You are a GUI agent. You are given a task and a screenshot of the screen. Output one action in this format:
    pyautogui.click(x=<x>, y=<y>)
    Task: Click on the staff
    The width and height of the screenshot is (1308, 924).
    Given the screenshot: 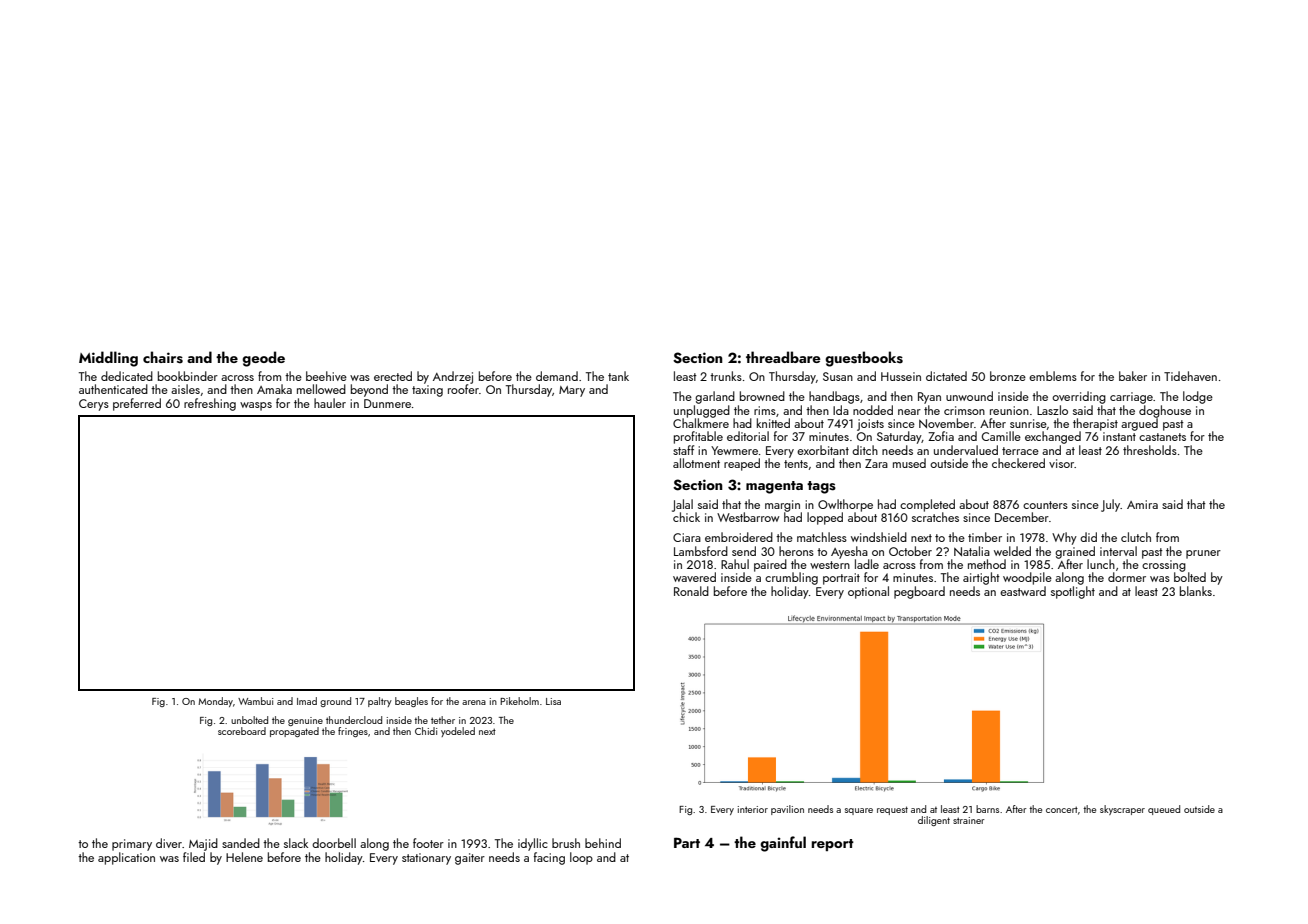 What is the action you would take?
    pyautogui.click(x=683, y=450)
